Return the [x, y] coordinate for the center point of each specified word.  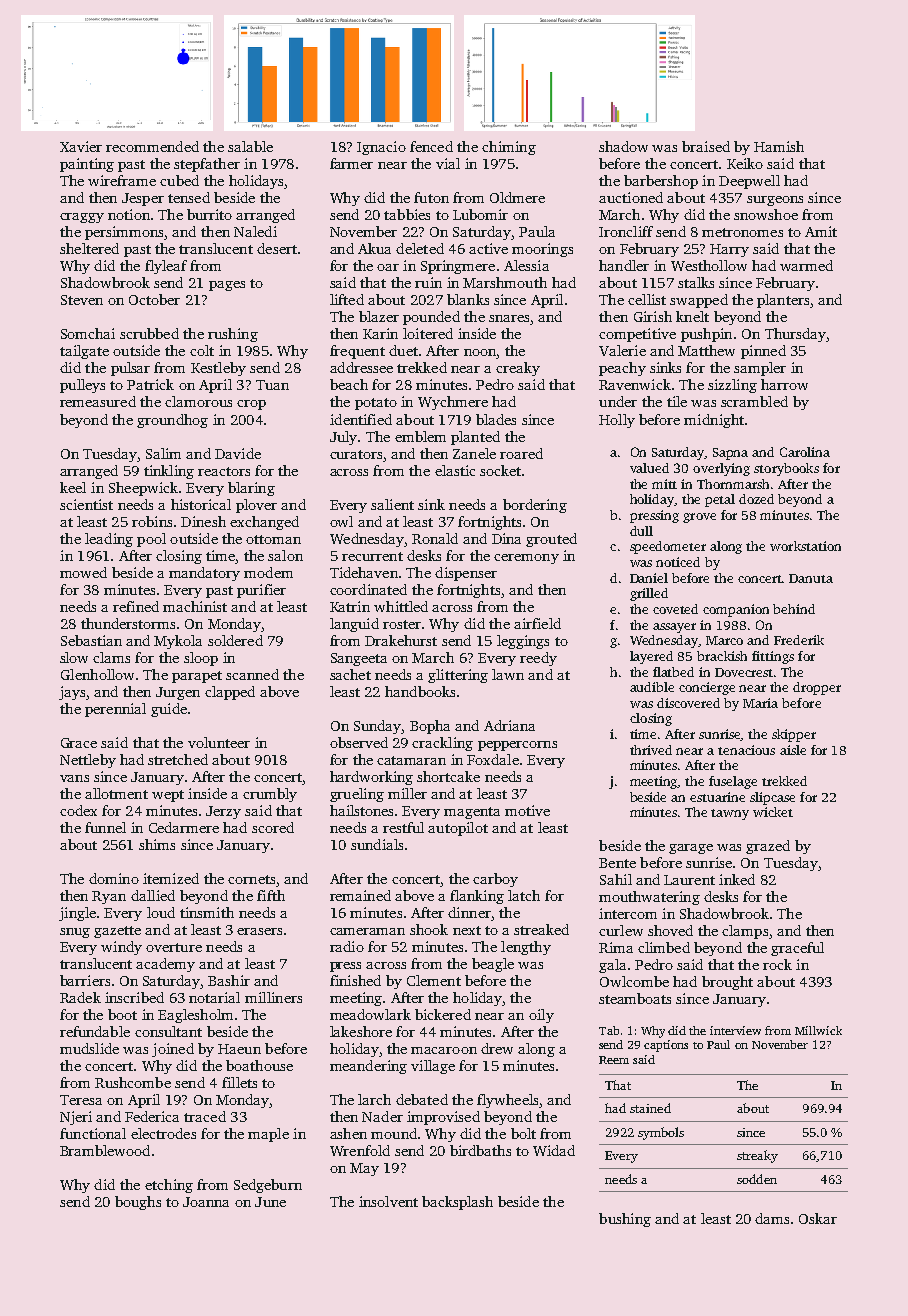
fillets [239, 1082]
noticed [678, 562]
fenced [431, 146]
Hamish [779, 146]
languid [354, 625]
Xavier [81, 146]
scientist [86, 504]
